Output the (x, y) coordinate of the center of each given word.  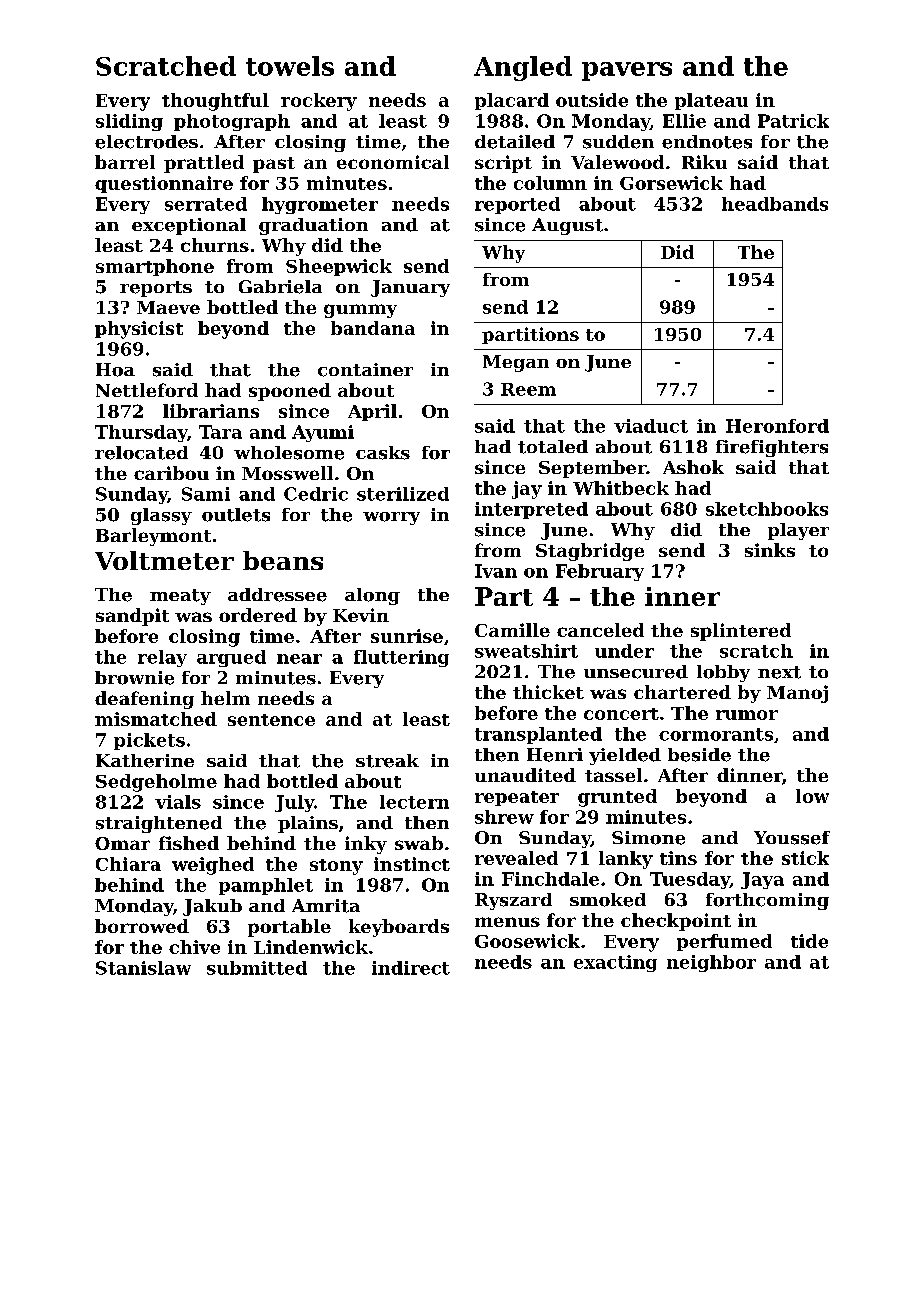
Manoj (797, 694)
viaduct (651, 426)
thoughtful (215, 102)
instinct (412, 864)
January (410, 288)
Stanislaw (143, 968)
